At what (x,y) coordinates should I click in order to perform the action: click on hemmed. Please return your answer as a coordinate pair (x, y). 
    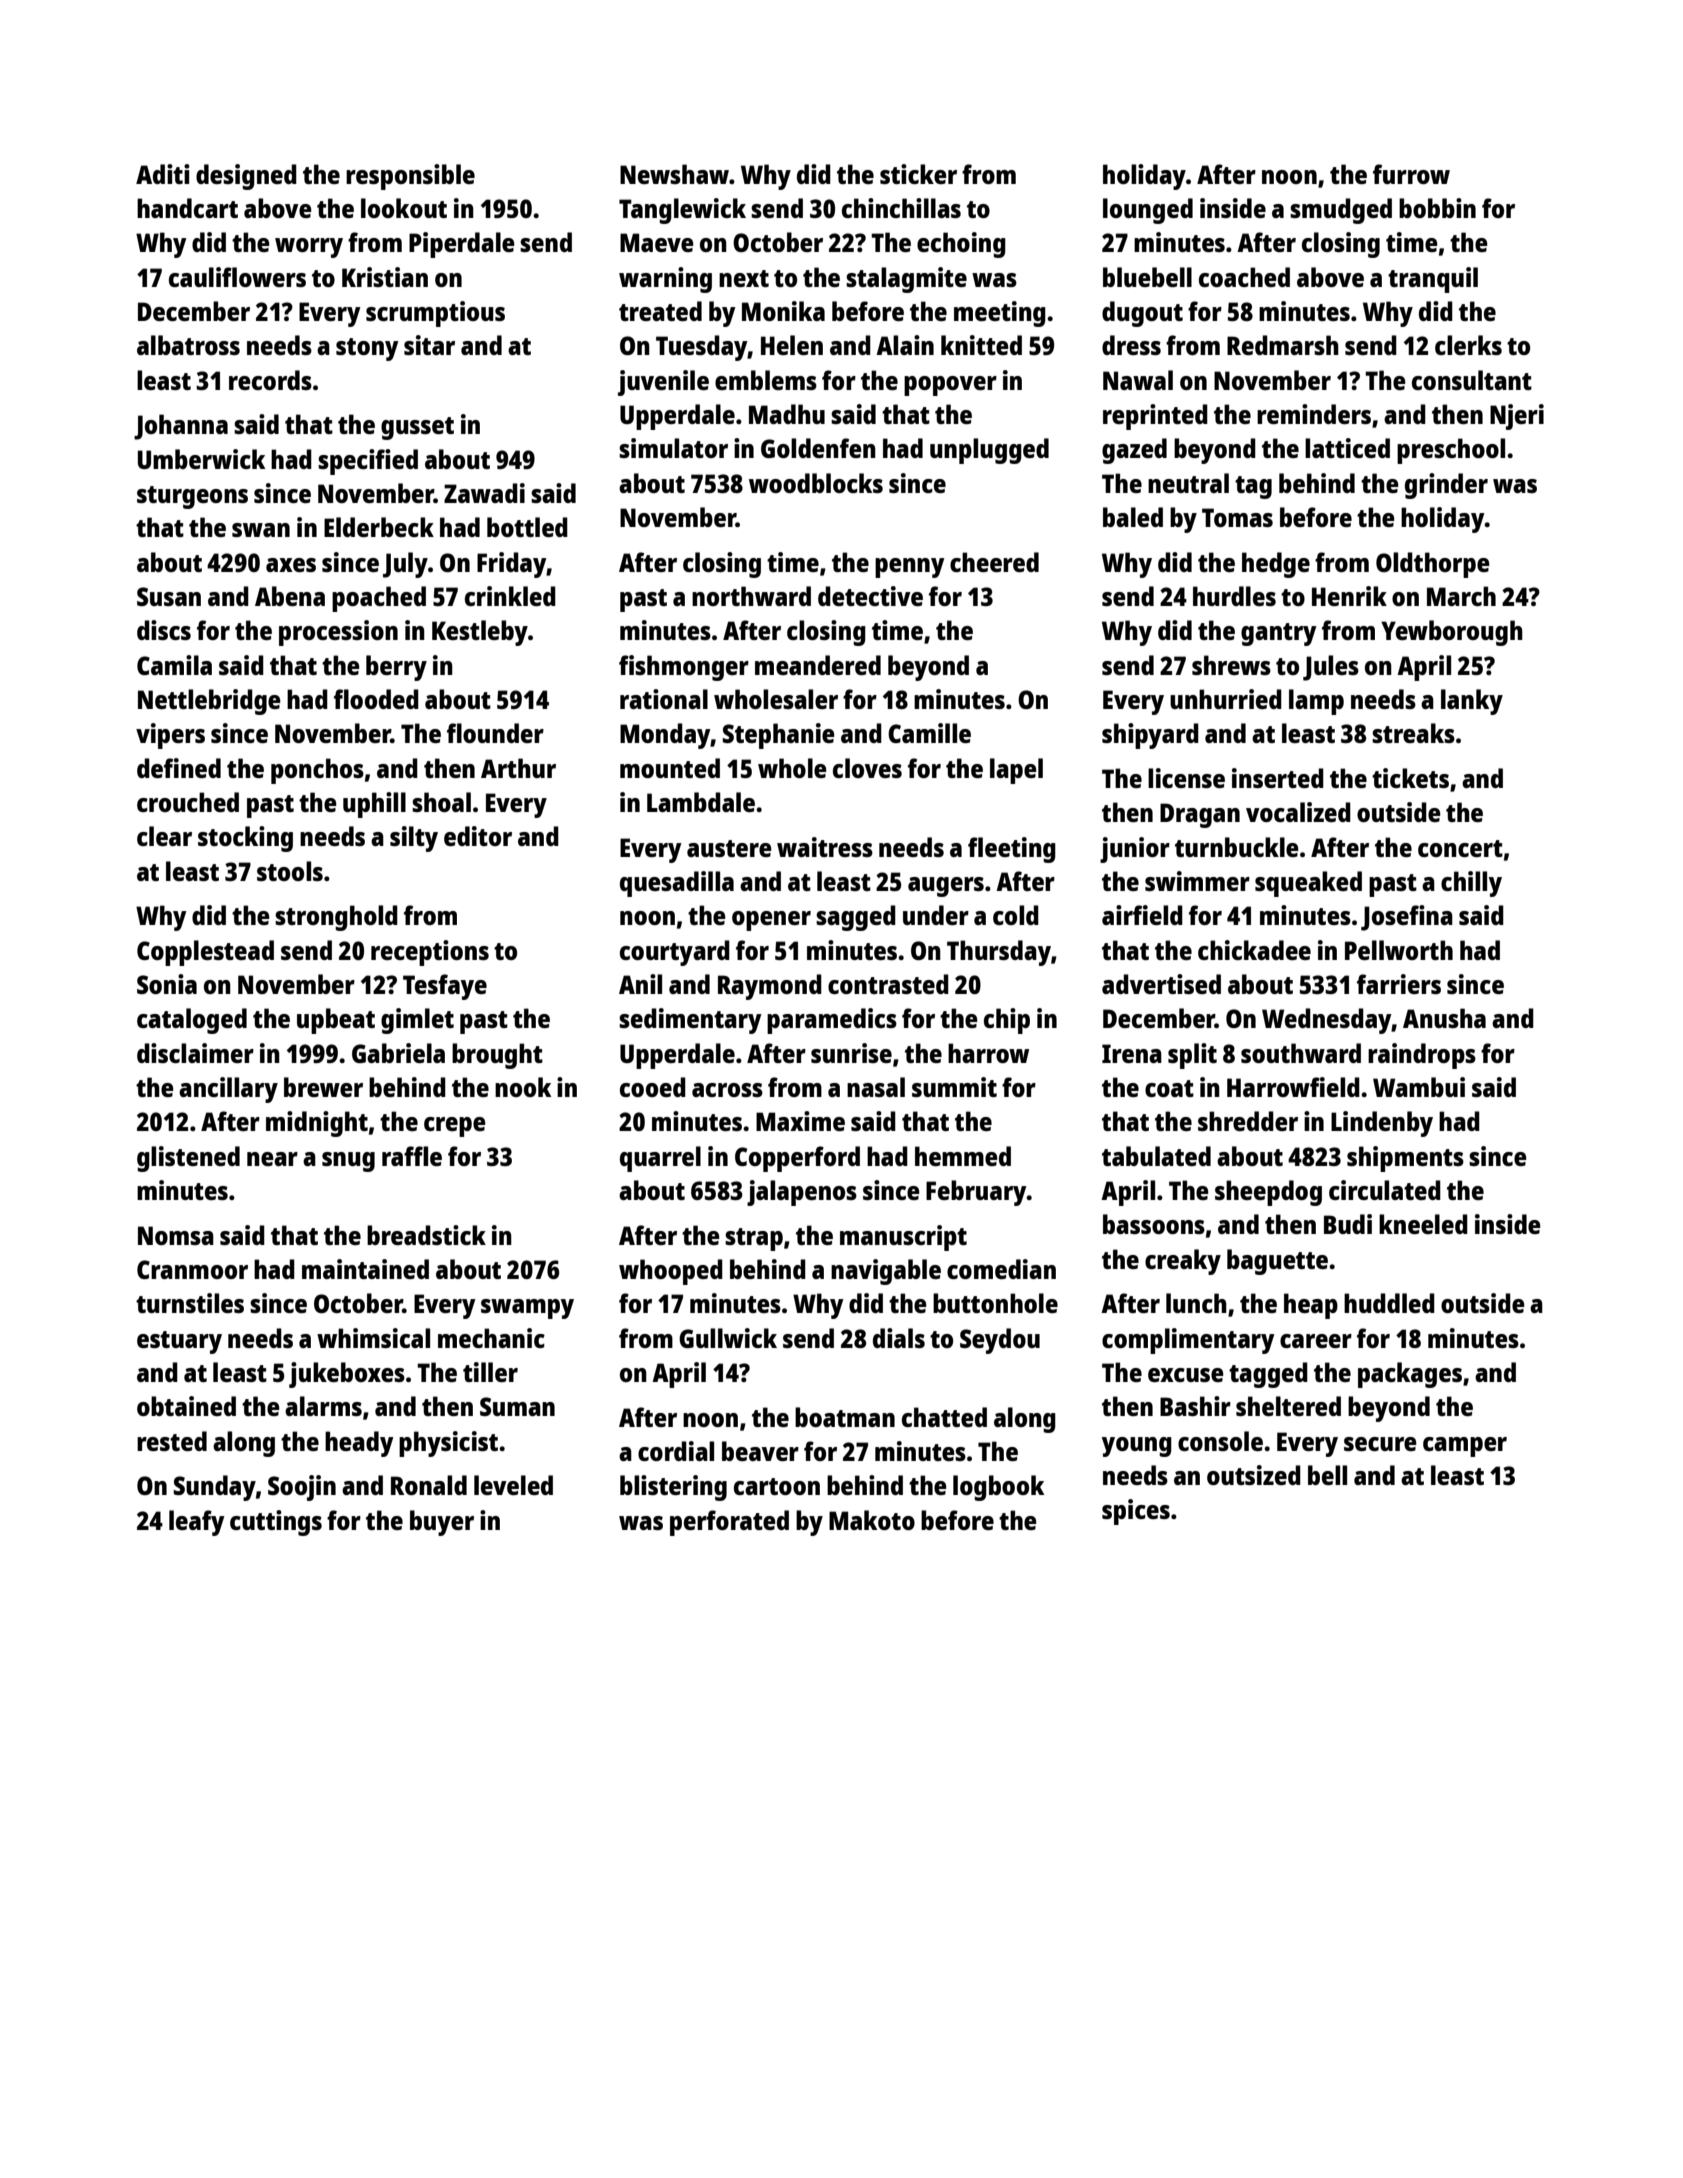
    Looking at the image, I should click on (963, 1156).
